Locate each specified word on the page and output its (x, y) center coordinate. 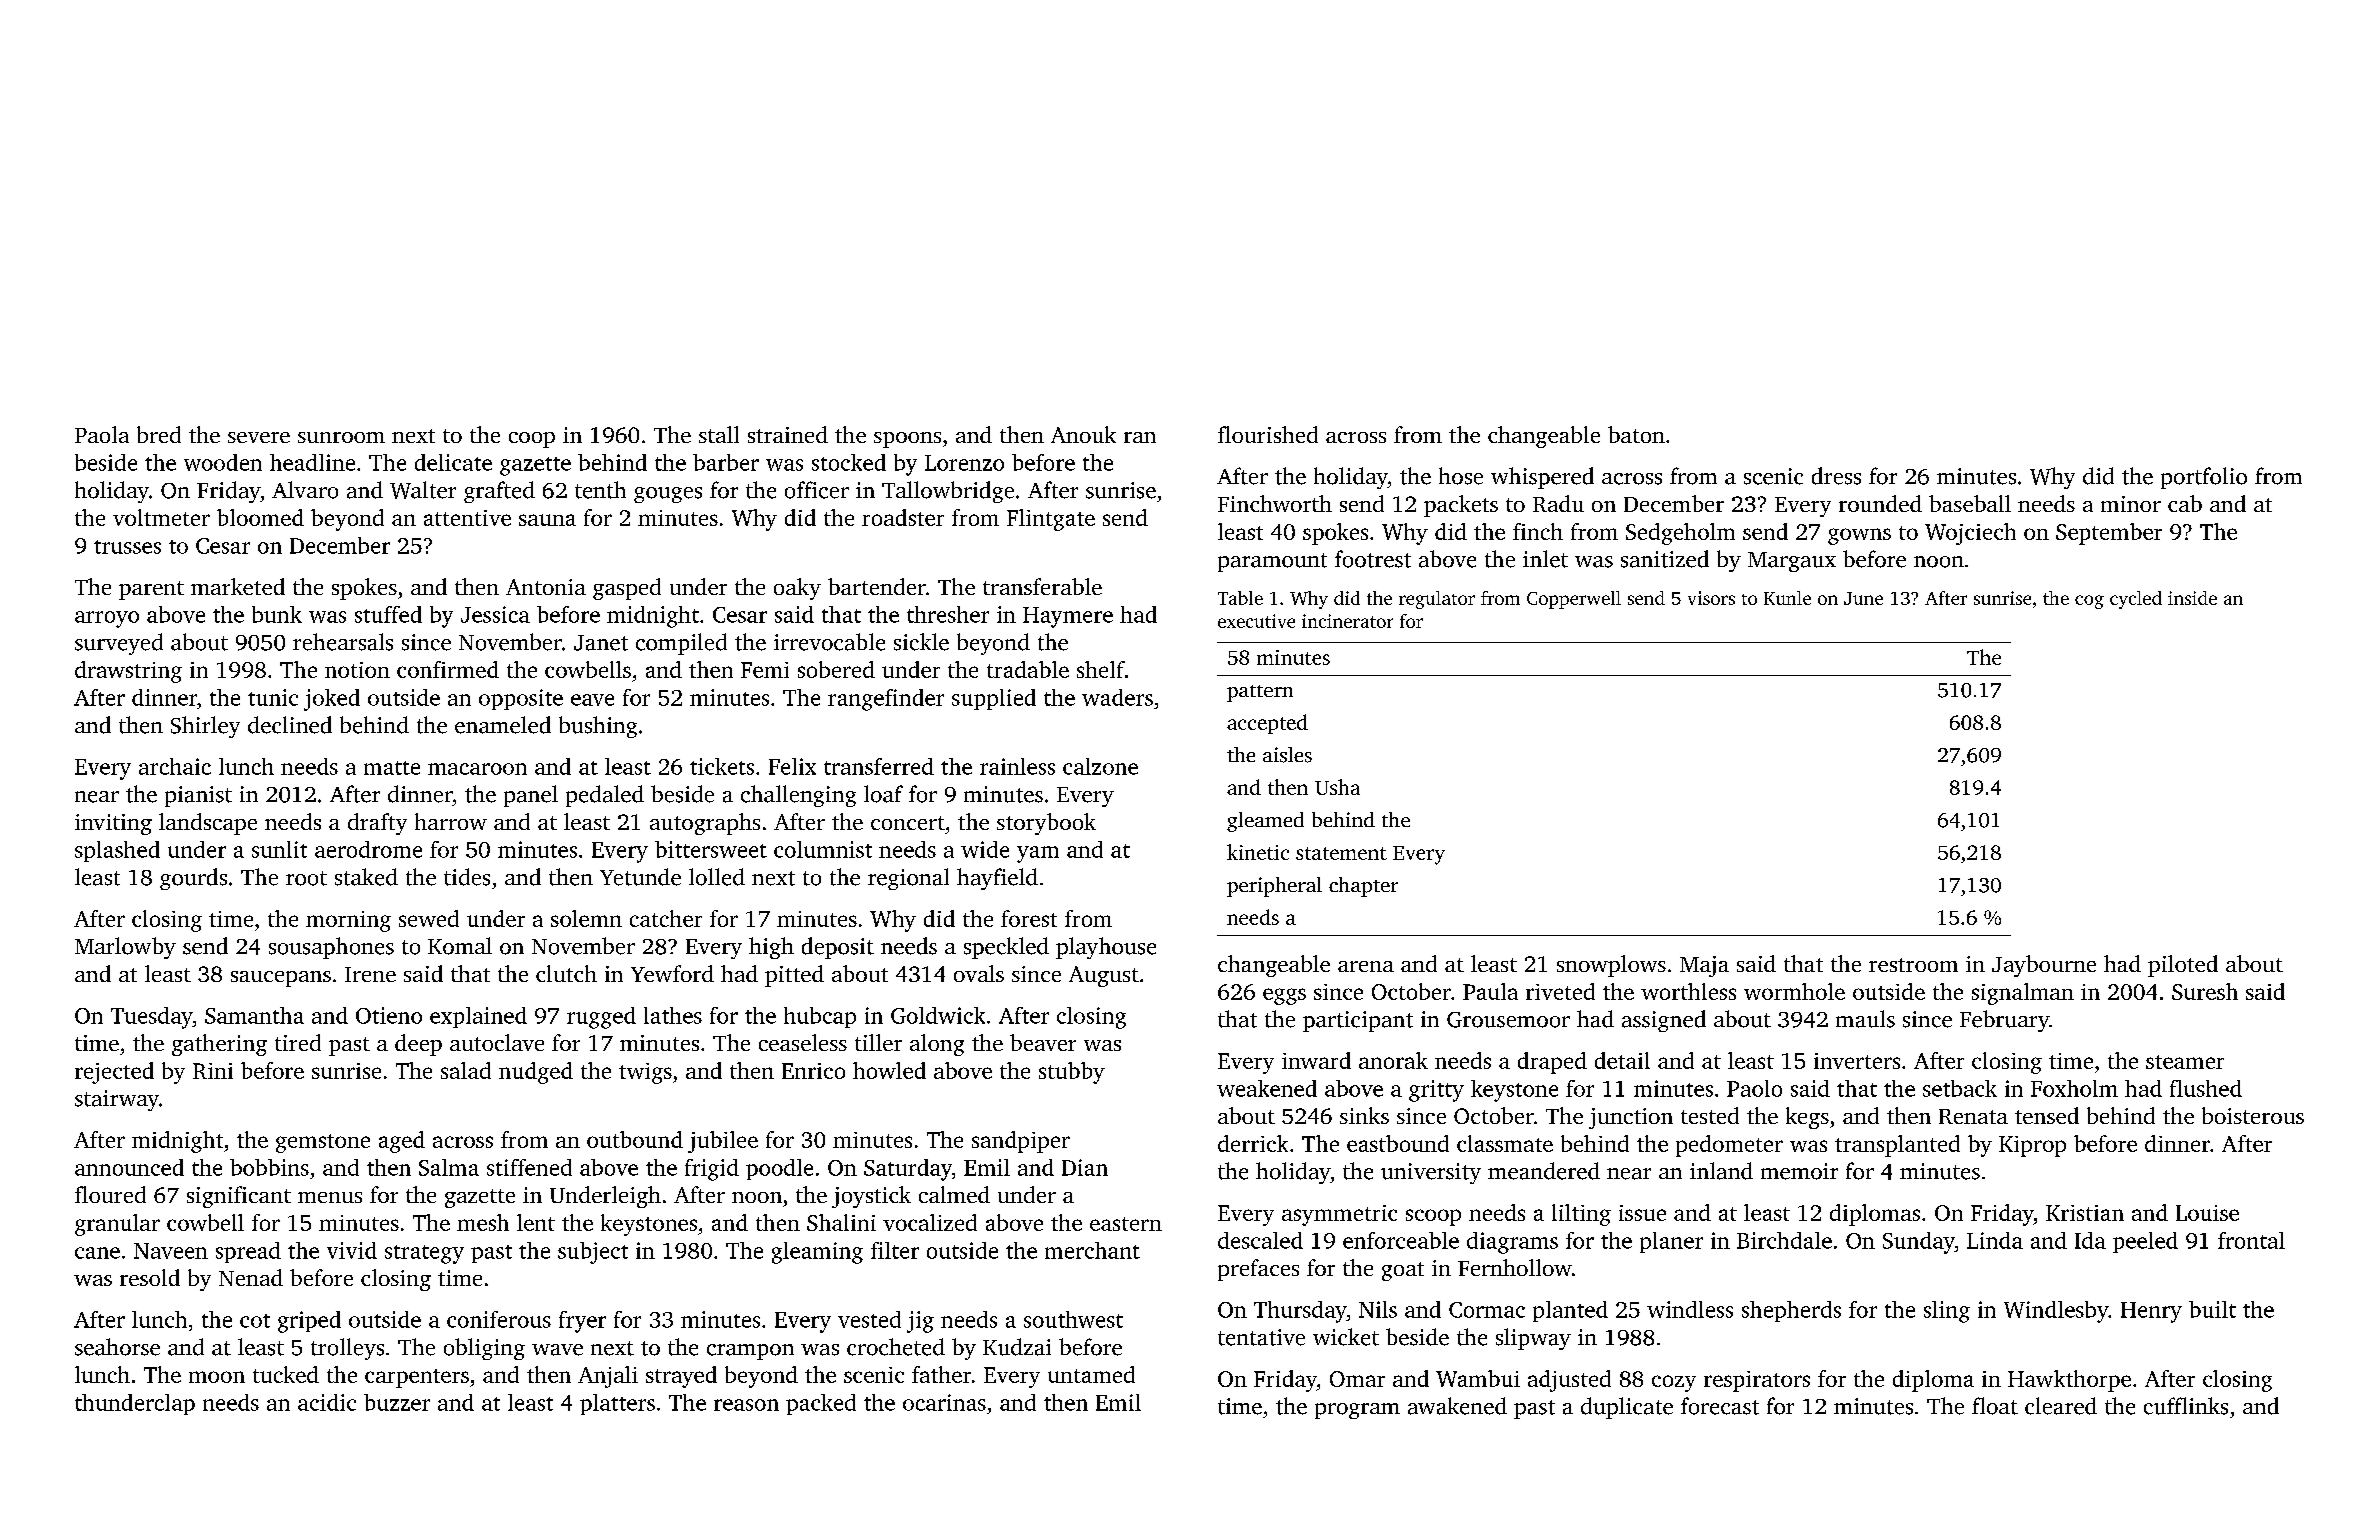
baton (1636, 434)
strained (788, 434)
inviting (113, 824)
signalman (2023, 994)
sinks (1364, 1115)
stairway (117, 1100)
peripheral (1274, 887)
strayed (681, 1377)
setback (1960, 1088)
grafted (499, 492)
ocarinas (944, 1402)
